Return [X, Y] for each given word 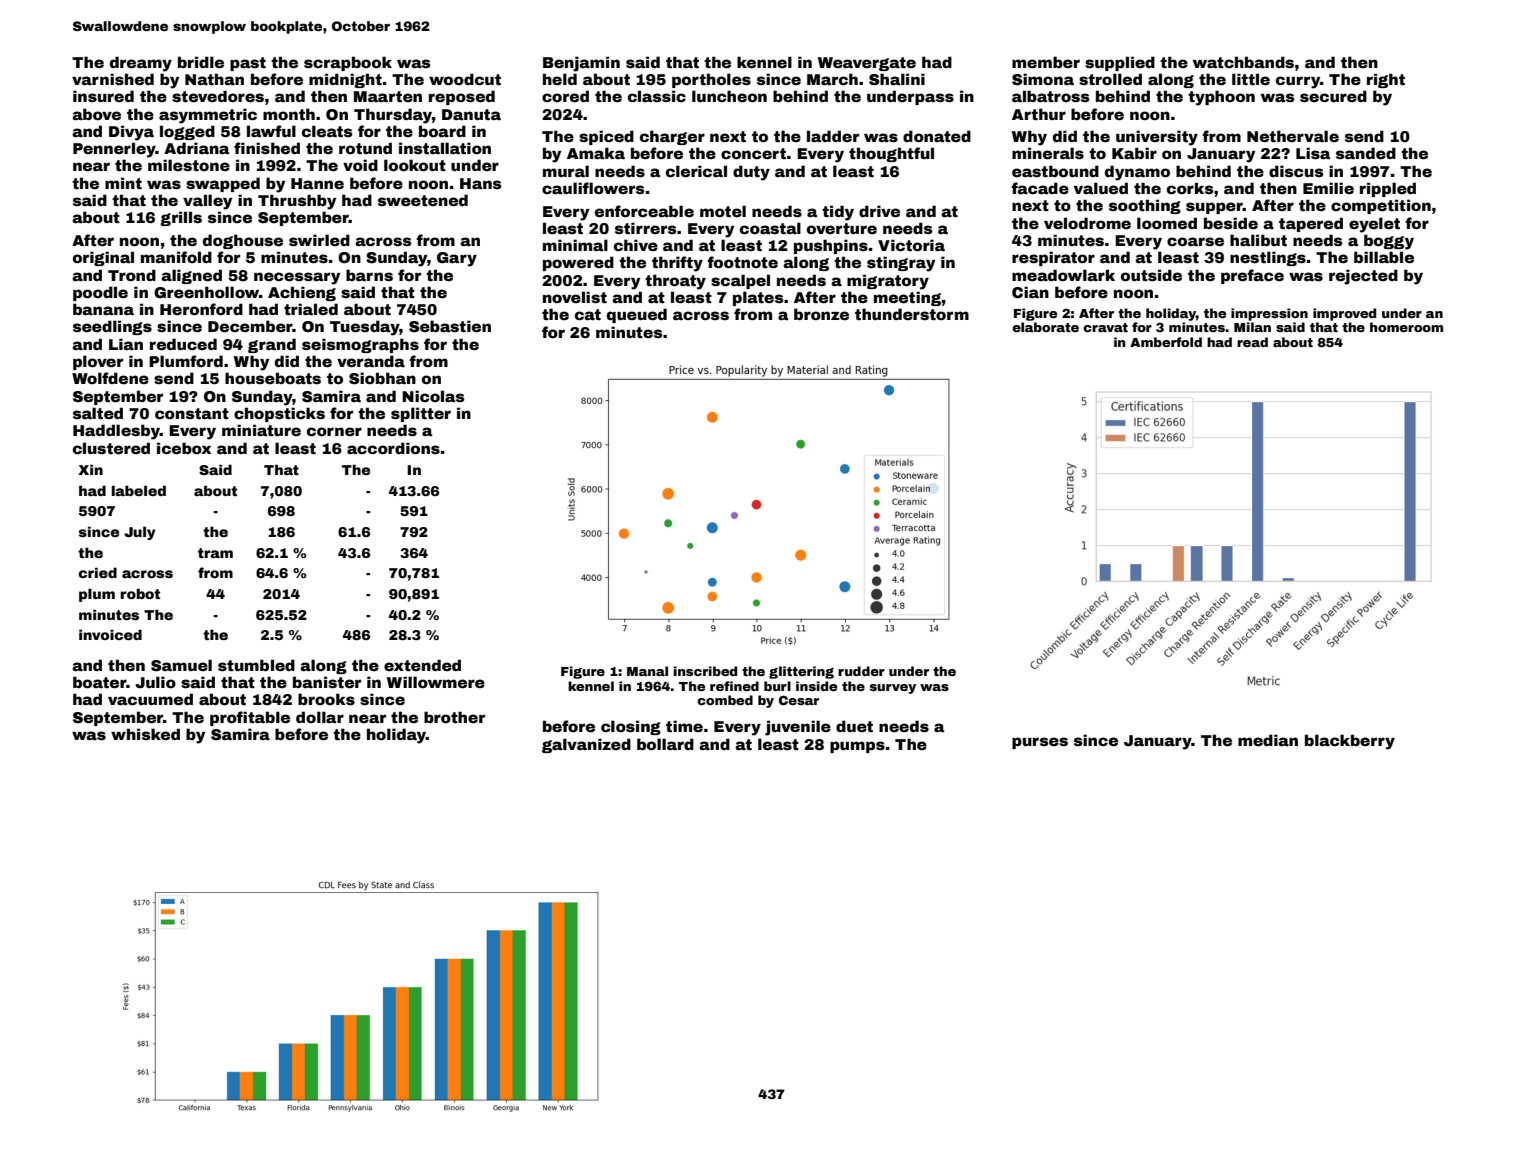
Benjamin [581, 64]
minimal [575, 245]
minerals [1048, 153]
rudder [861, 671]
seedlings [112, 327]
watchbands [1243, 62]
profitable [250, 718]
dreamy [141, 64]
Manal [647, 671]
